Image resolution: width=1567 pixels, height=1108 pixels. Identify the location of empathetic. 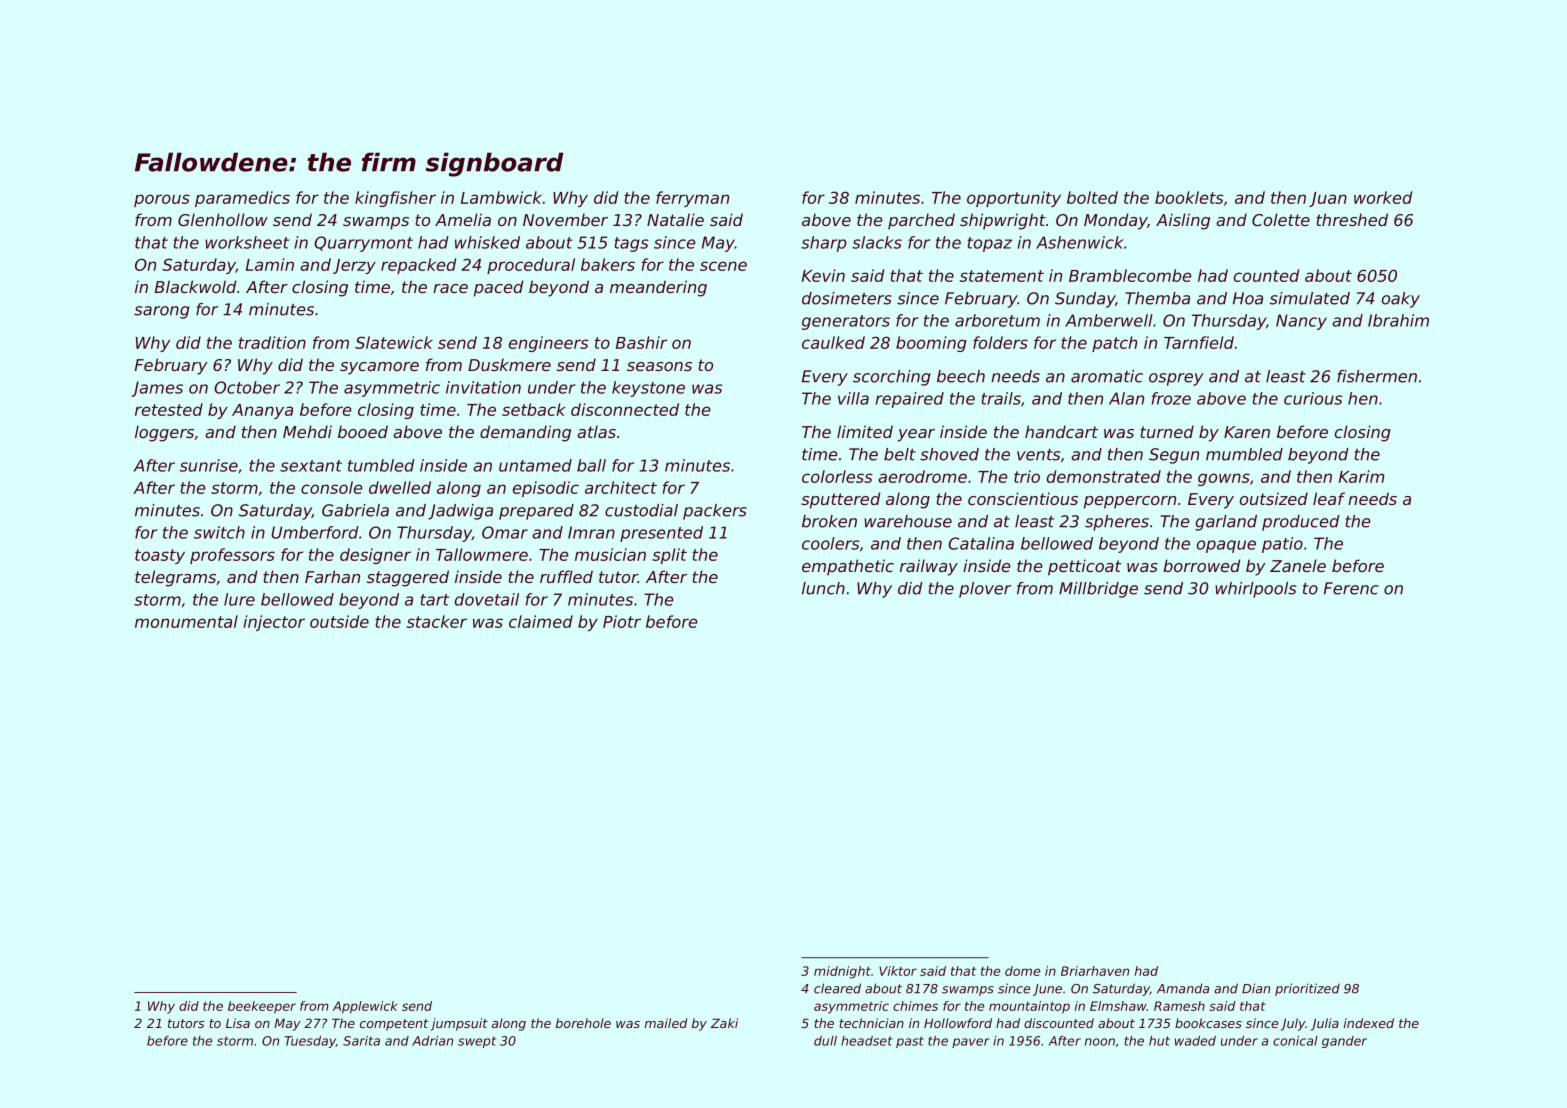
(848, 567).
